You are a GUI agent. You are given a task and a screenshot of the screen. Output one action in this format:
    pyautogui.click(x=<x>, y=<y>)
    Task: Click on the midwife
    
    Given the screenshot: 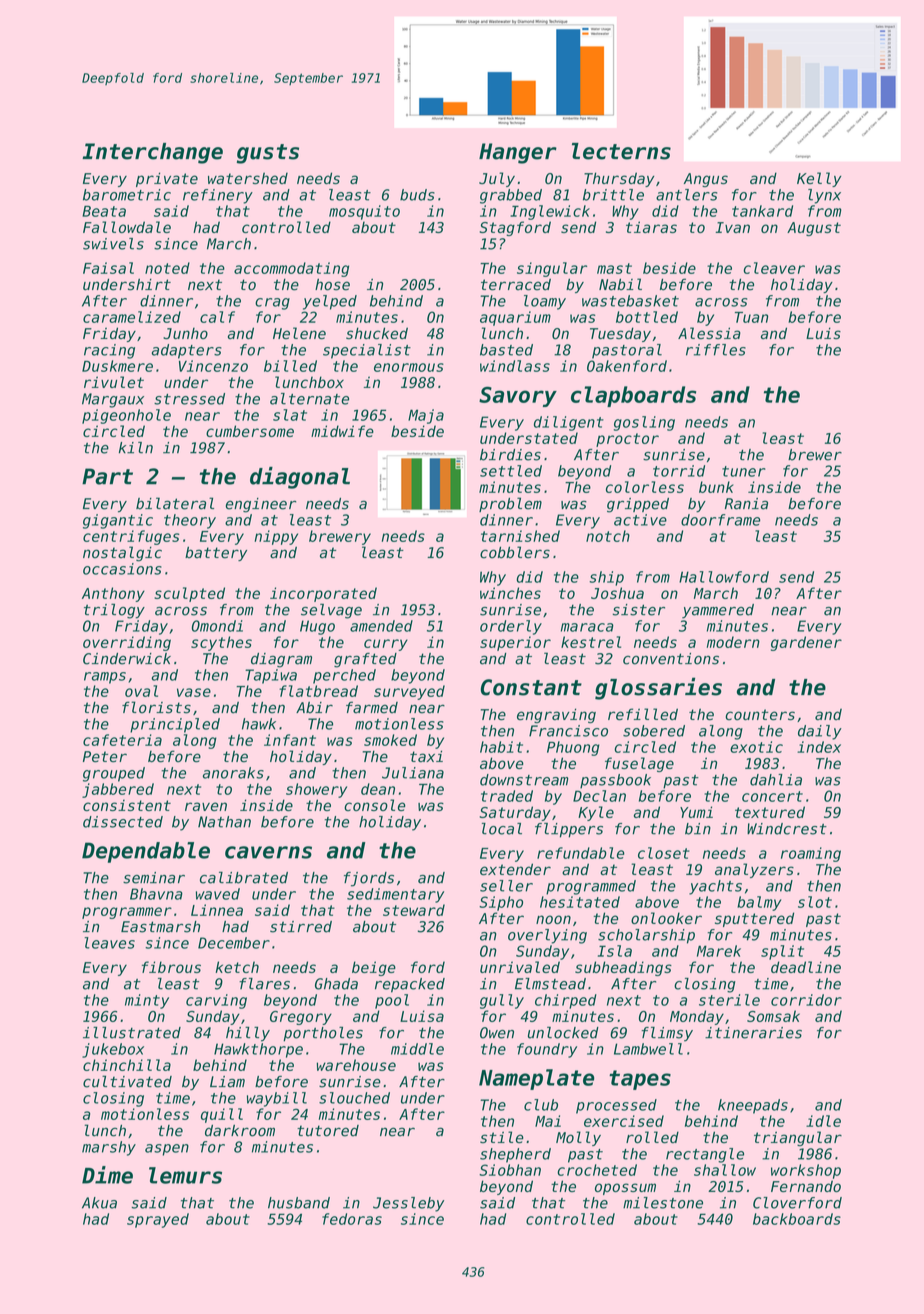 What is the action you would take?
    pyautogui.click(x=342, y=431)
